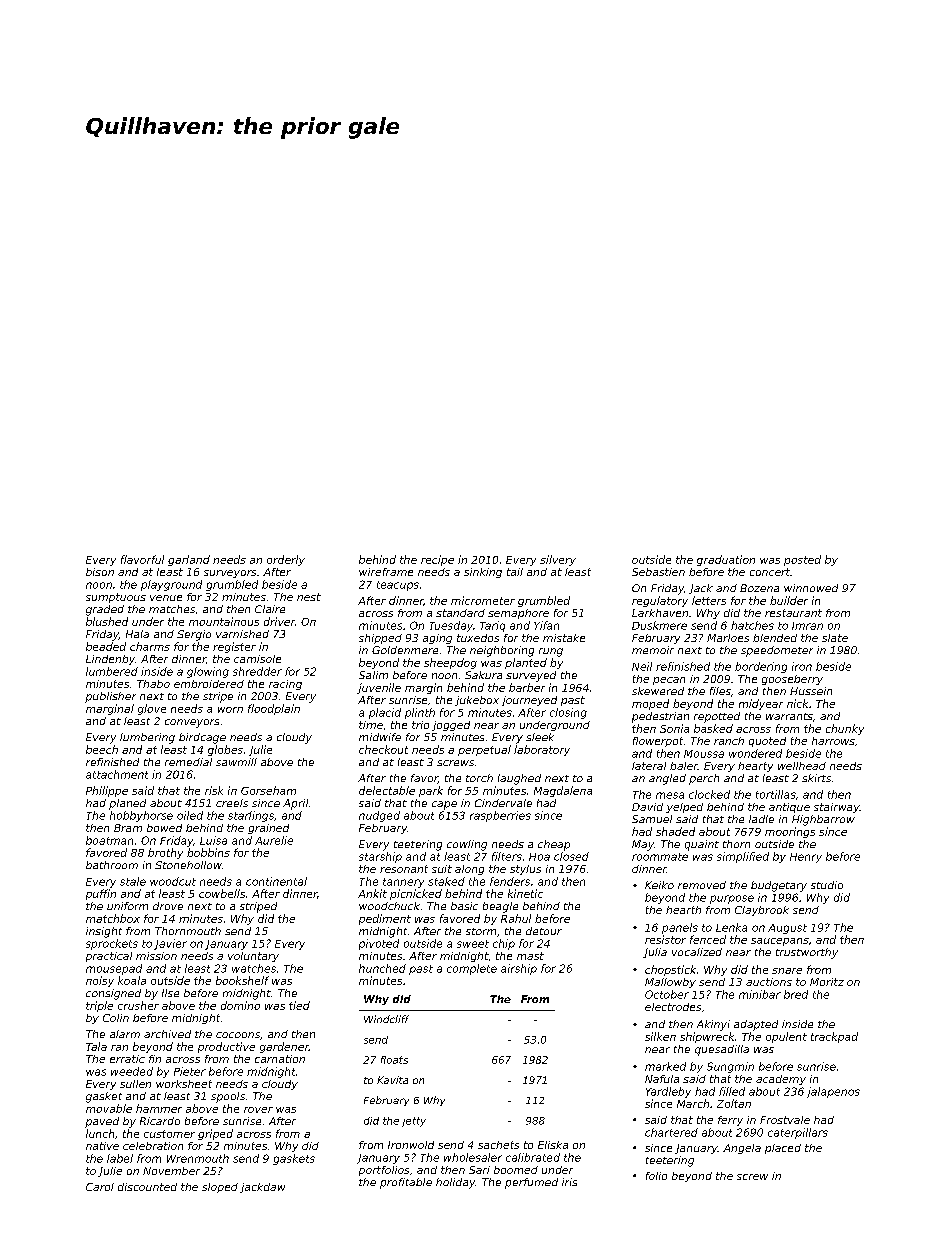 Image resolution: width=952 pixels, height=1233 pixels. What do you see at coordinates (671, 1132) in the document?
I see `chartered` at bounding box center [671, 1132].
